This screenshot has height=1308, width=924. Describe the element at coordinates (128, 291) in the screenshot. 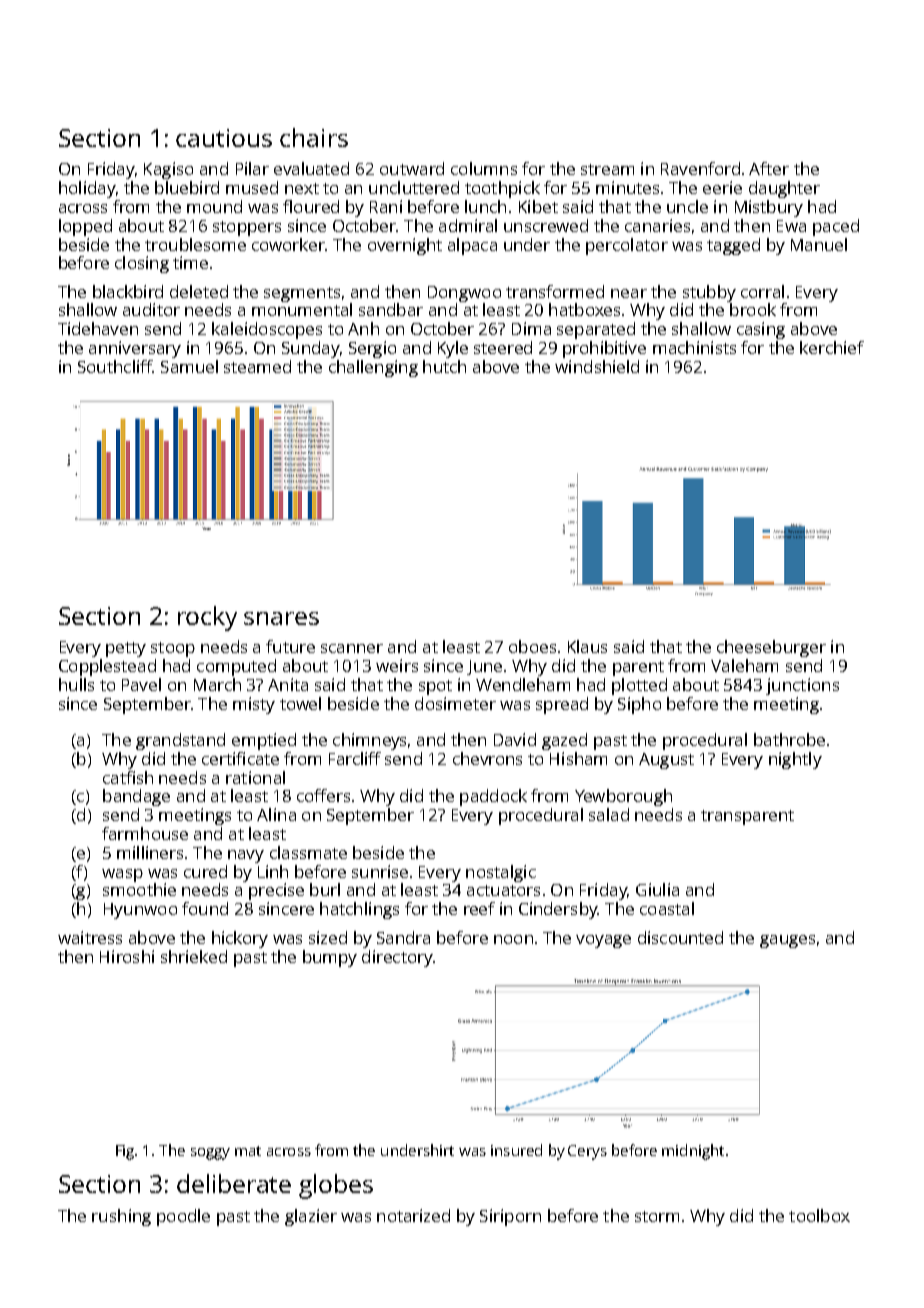

I see `blackbird` at that location.
